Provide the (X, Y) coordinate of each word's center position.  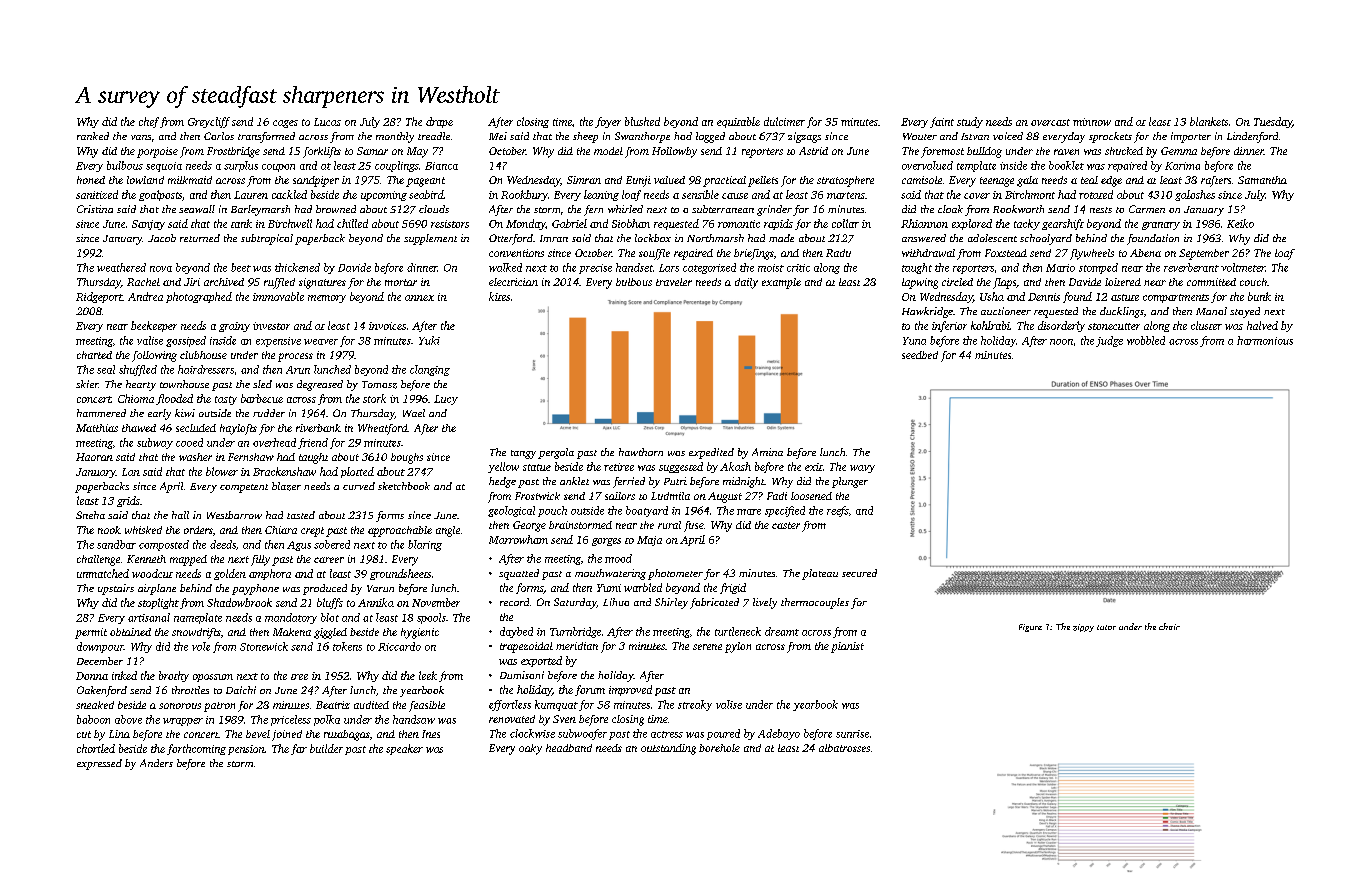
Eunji (638, 181)
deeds (223, 544)
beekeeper (154, 326)
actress (667, 734)
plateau (820, 574)
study (970, 122)
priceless (291, 720)
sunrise (852, 734)
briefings (754, 254)
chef (149, 122)
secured (859, 573)
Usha (992, 296)
